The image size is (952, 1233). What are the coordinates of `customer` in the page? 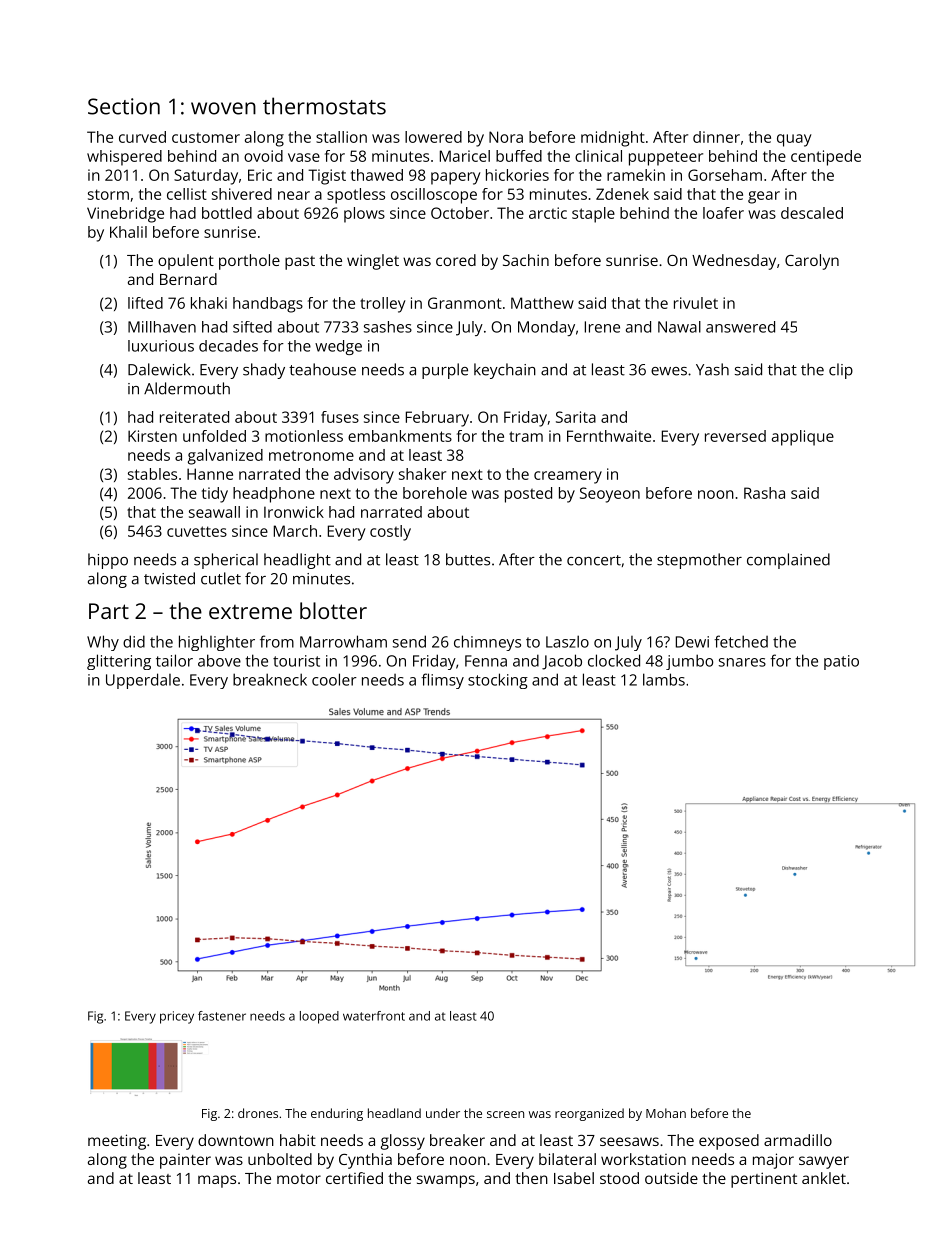 It's located at (206, 138).
